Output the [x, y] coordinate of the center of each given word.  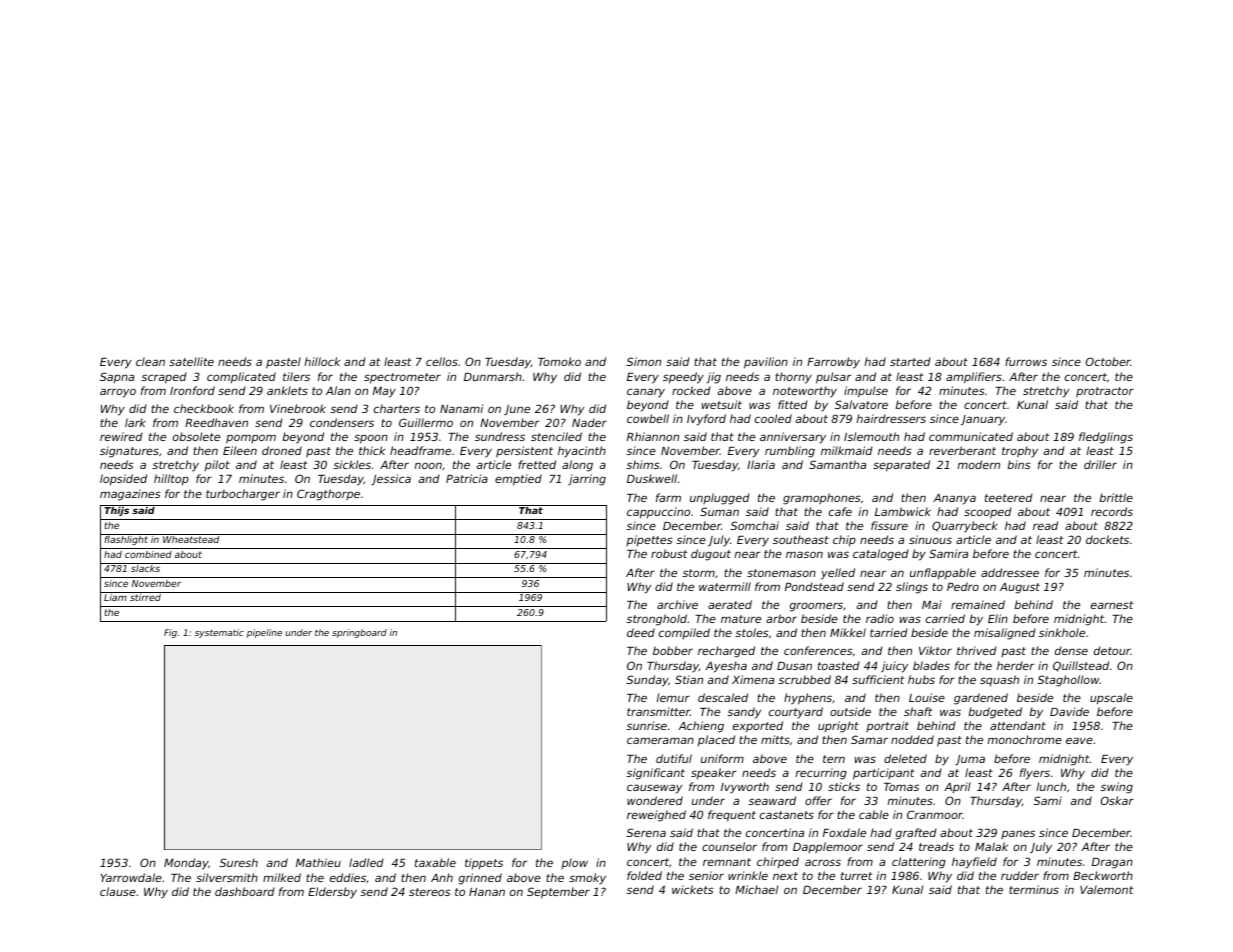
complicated [241, 378]
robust [669, 553]
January [983, 420]
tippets [484, 864]
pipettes [649, 541]
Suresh [238, 862]
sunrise [646, 725]
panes [1018, 834]
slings [912, 588]
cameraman [660, 740]
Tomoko [559, 361]
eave [1079, 740]
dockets [1107, 539]
